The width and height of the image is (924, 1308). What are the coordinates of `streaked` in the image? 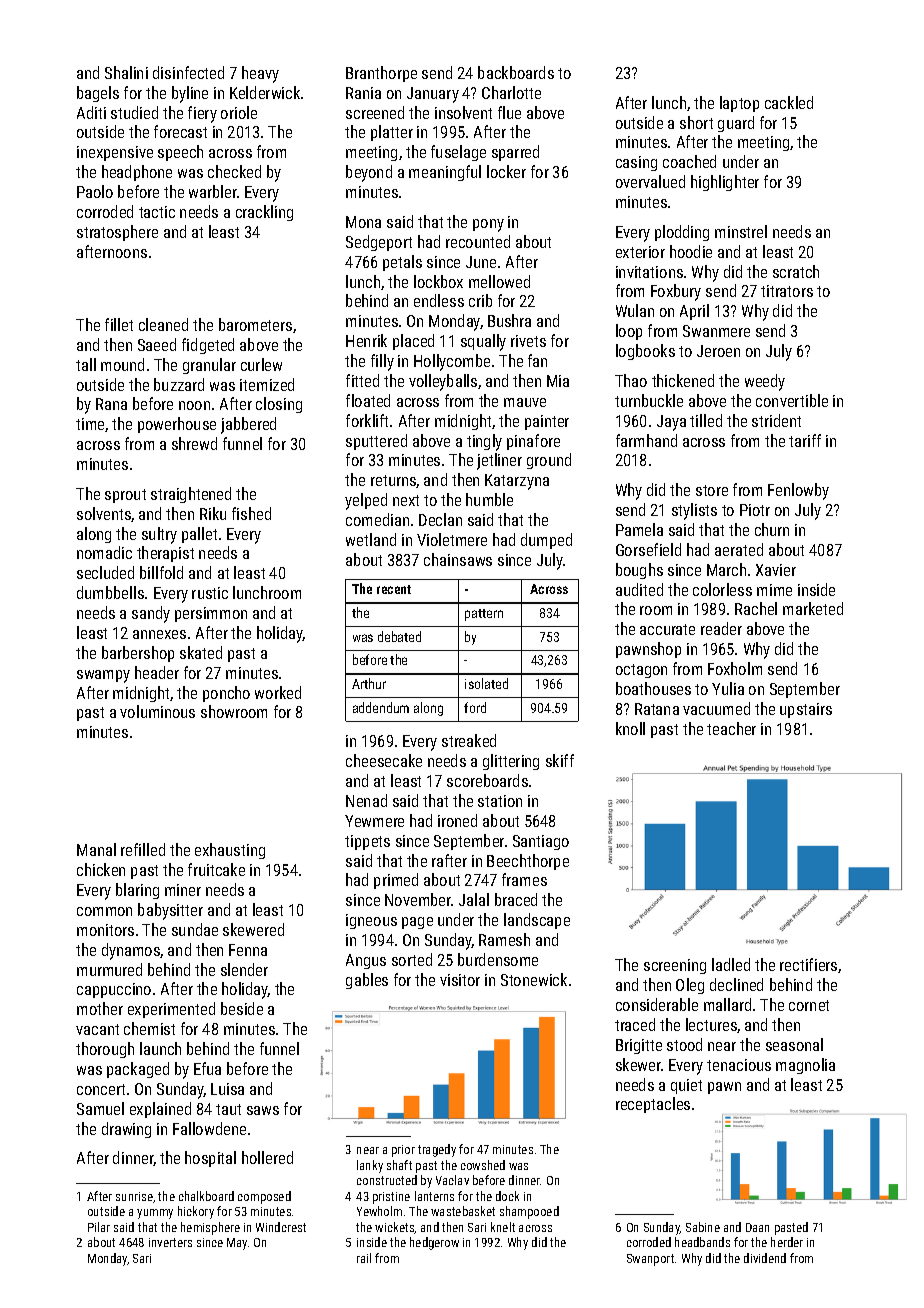 It's located at (469, 740).
